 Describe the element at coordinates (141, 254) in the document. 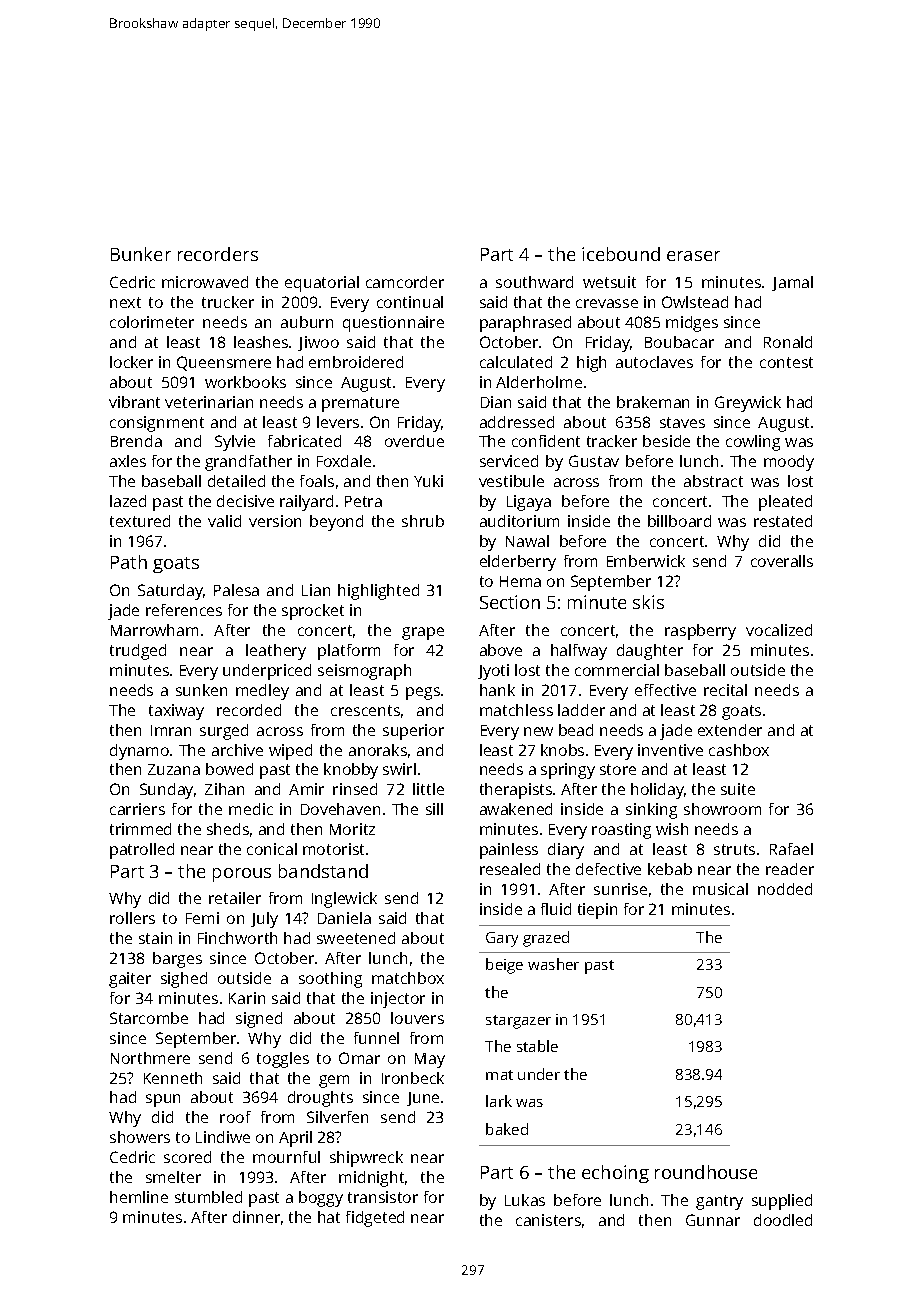

I see `Bunker` at that location.
